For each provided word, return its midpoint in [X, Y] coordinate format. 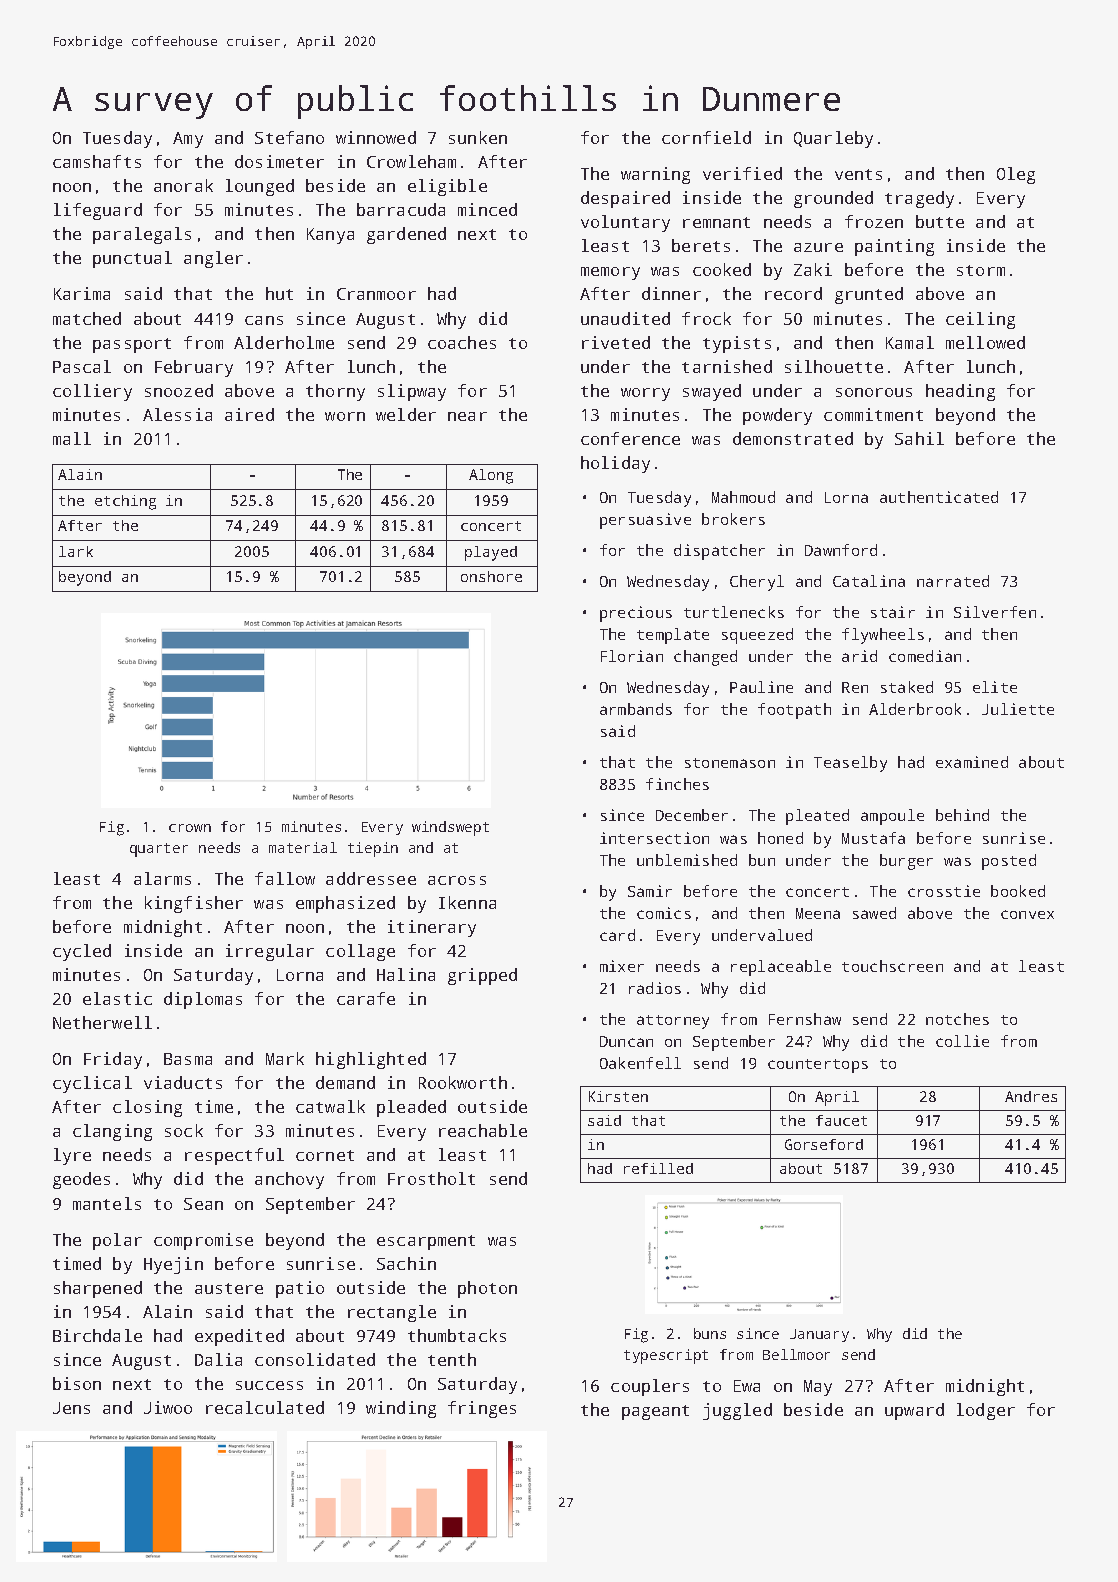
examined [972, 762]
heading [960, 392]
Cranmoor [376, 294]
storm [981, 270]
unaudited [625, 318]
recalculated [265, 1407]
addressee [371, 878]
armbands [636, 709]
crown [190, 828]
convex [1027, 914]
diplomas [203, 1000]
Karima [82, 293]
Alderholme [284, 342]
